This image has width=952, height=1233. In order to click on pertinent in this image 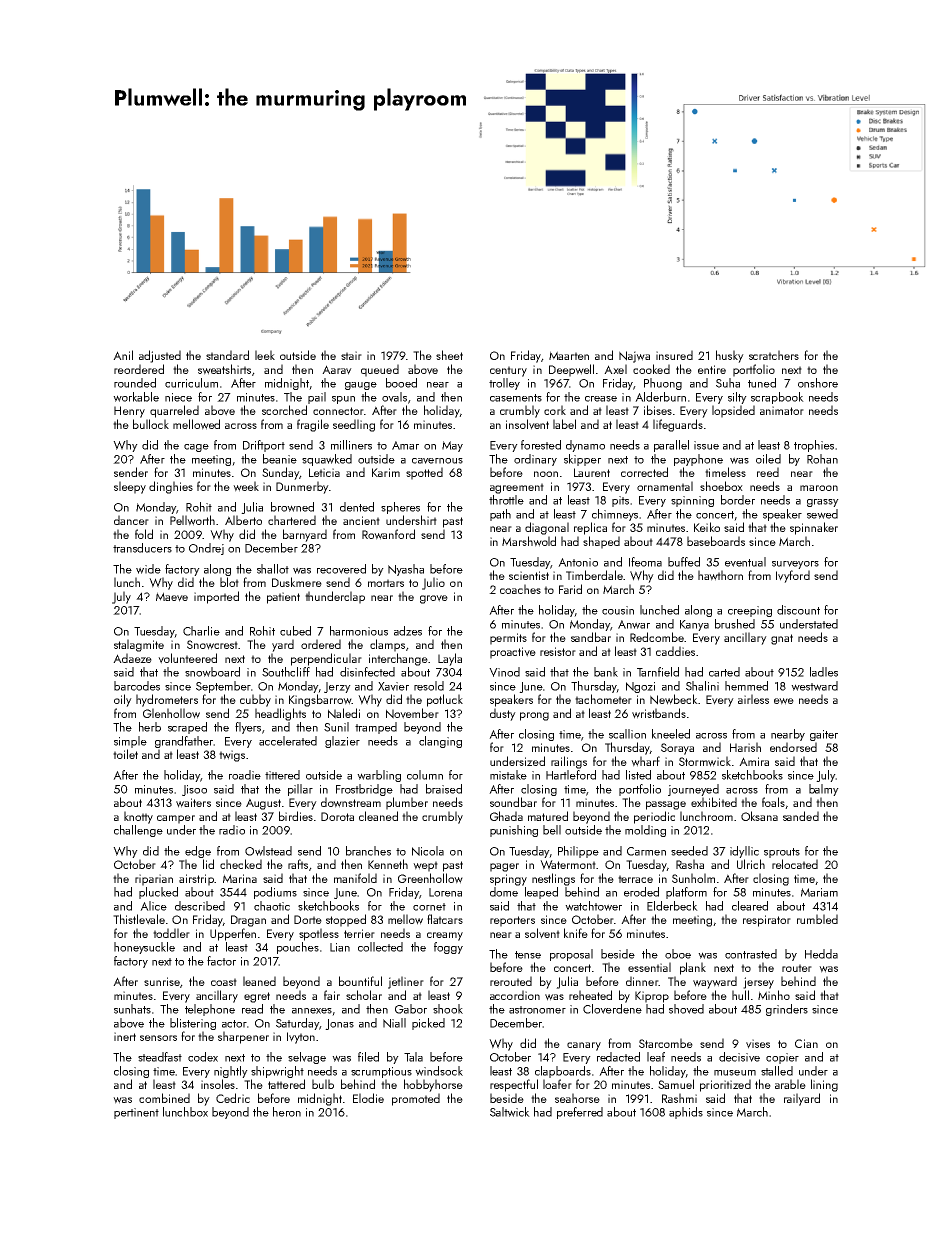, I will do `click(136, 1113)`.
